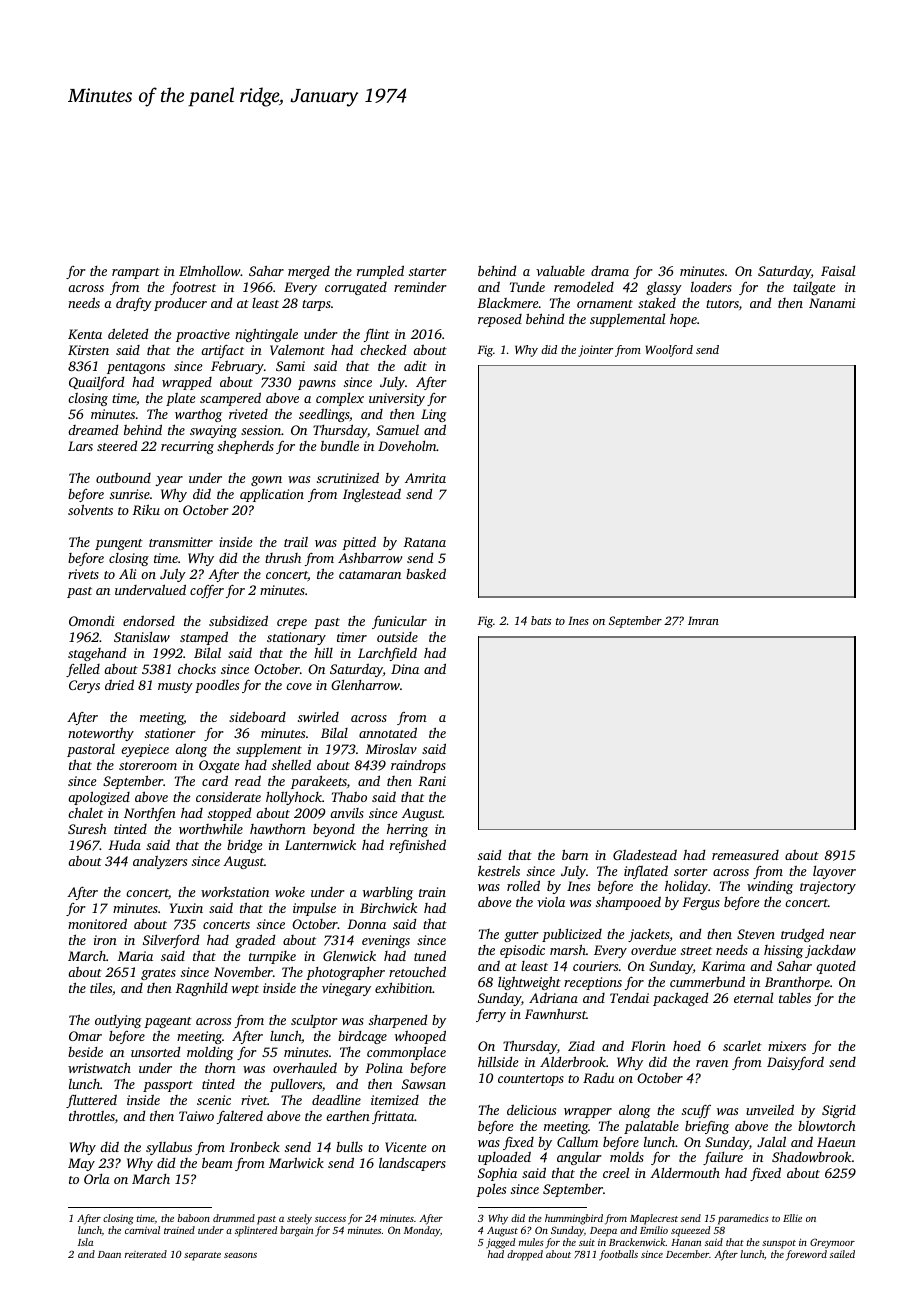  I want to click on dropped, so click(525, 1255).
